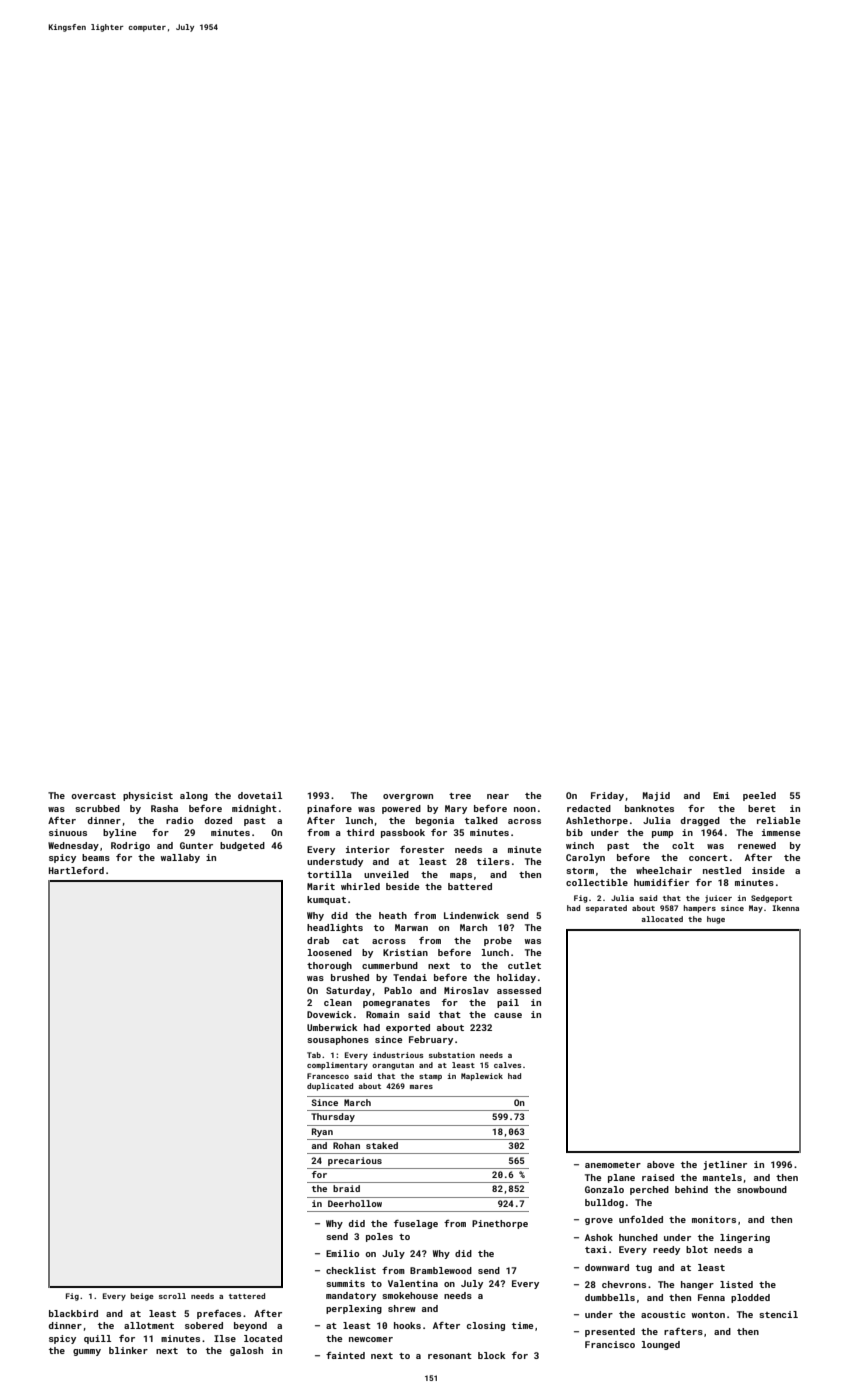 The image size is (849, 1400). I want to click on fainted, so click(345, 1355).
